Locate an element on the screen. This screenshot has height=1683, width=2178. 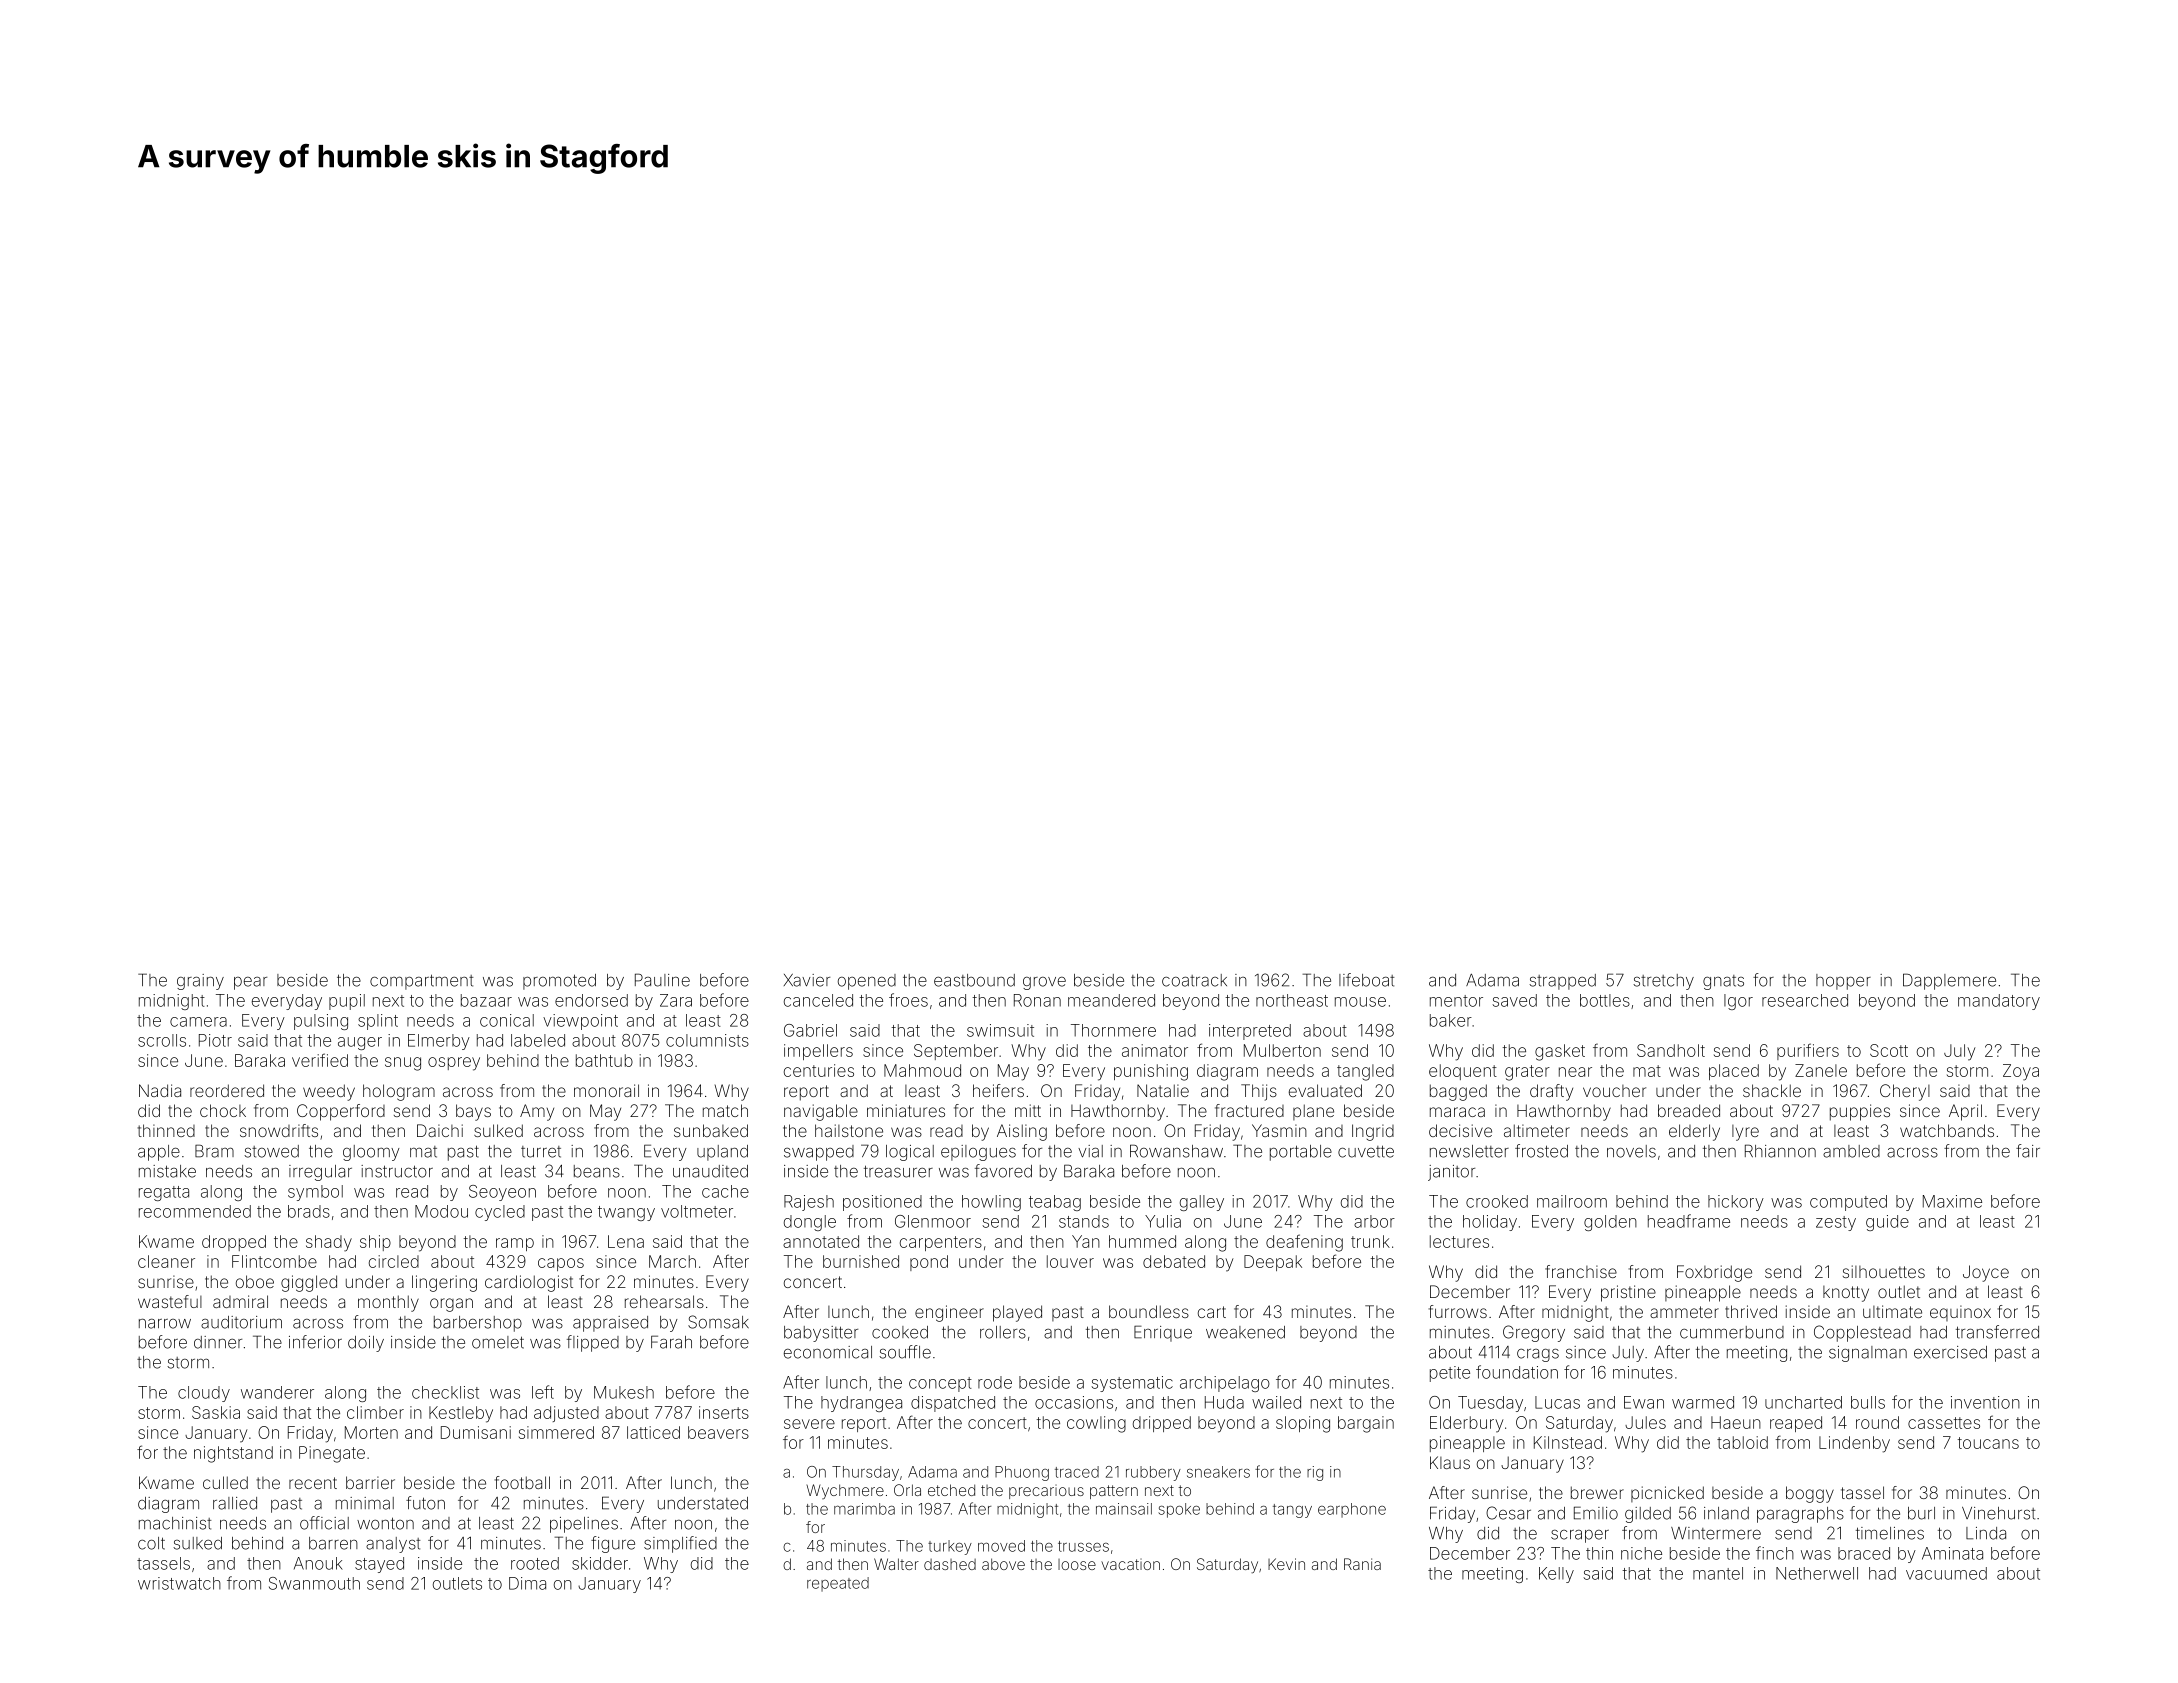
equinox is located at coordinates (1960, 1313).
